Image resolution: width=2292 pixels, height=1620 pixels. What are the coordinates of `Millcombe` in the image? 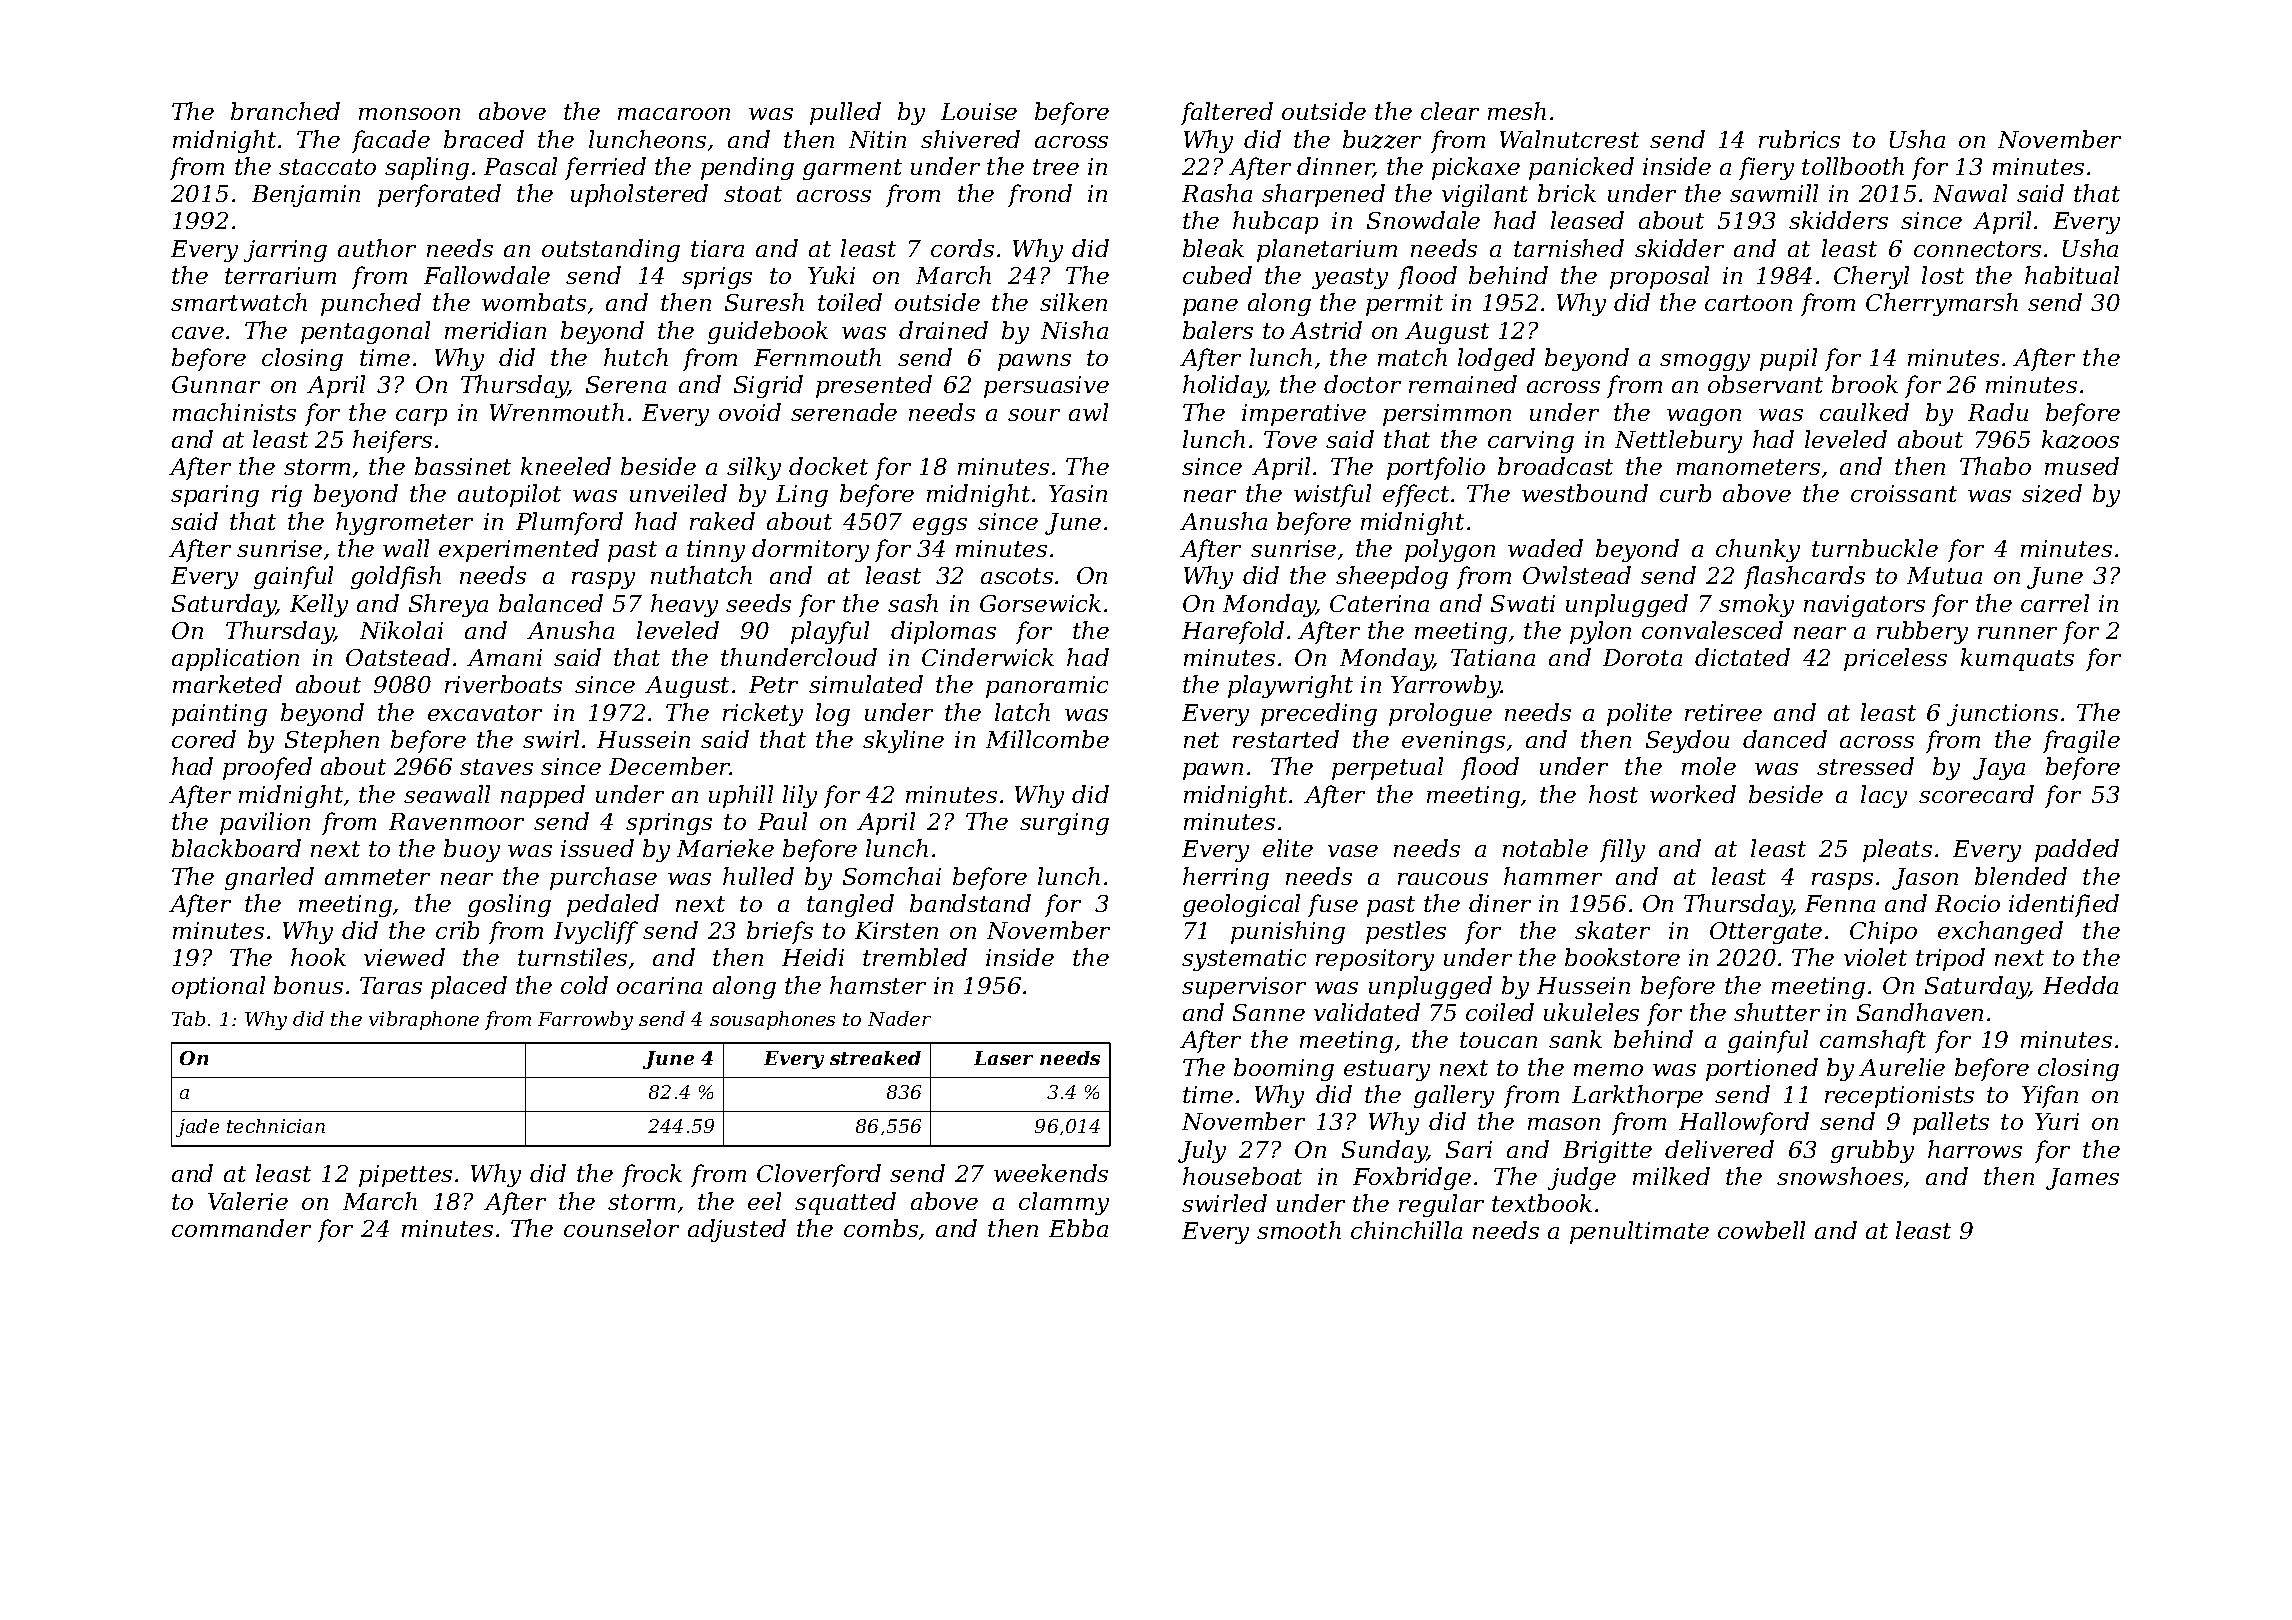 It's located at (1047, 739).
